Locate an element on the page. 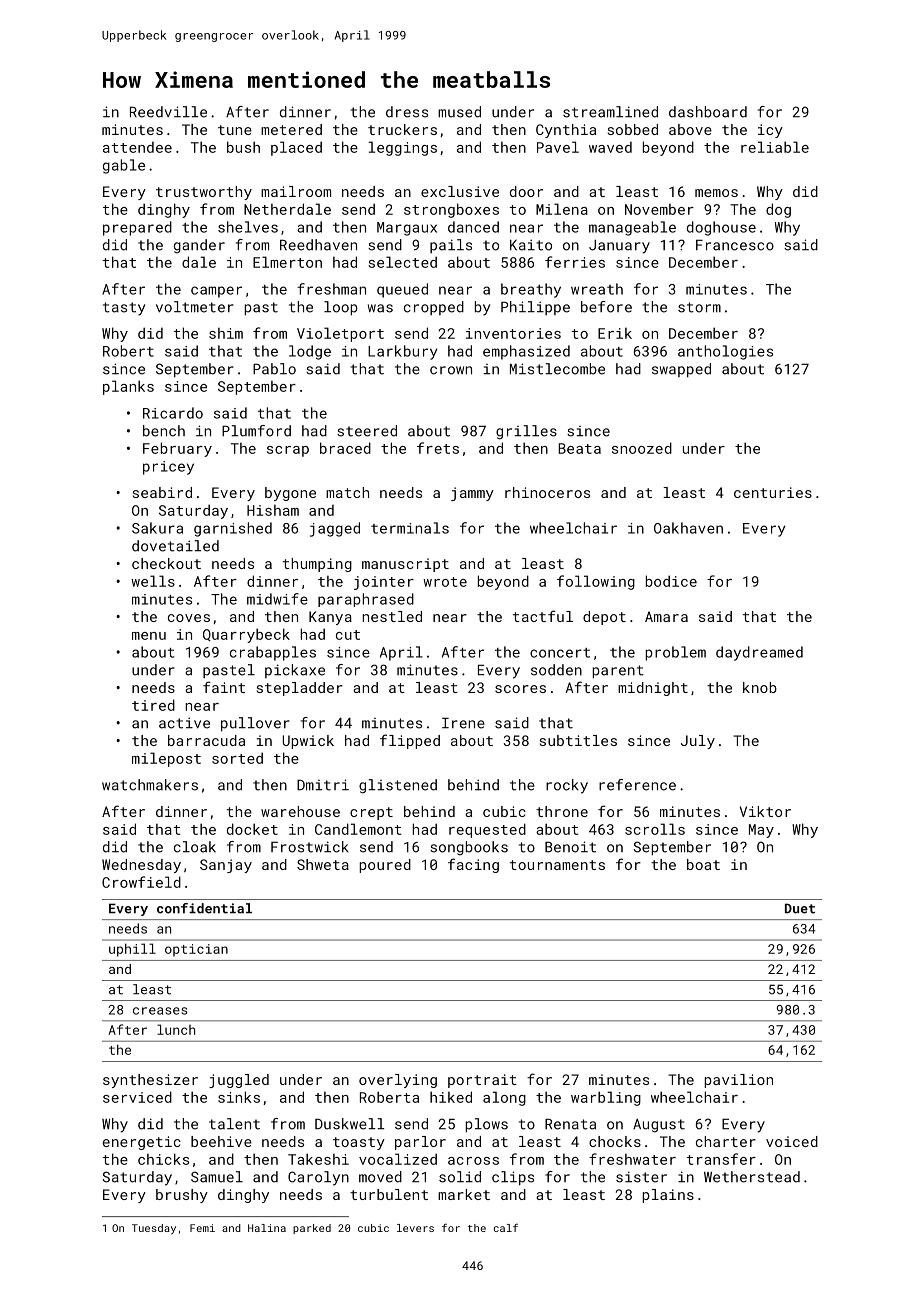  streamlined is located at coordinates (610, 112).
